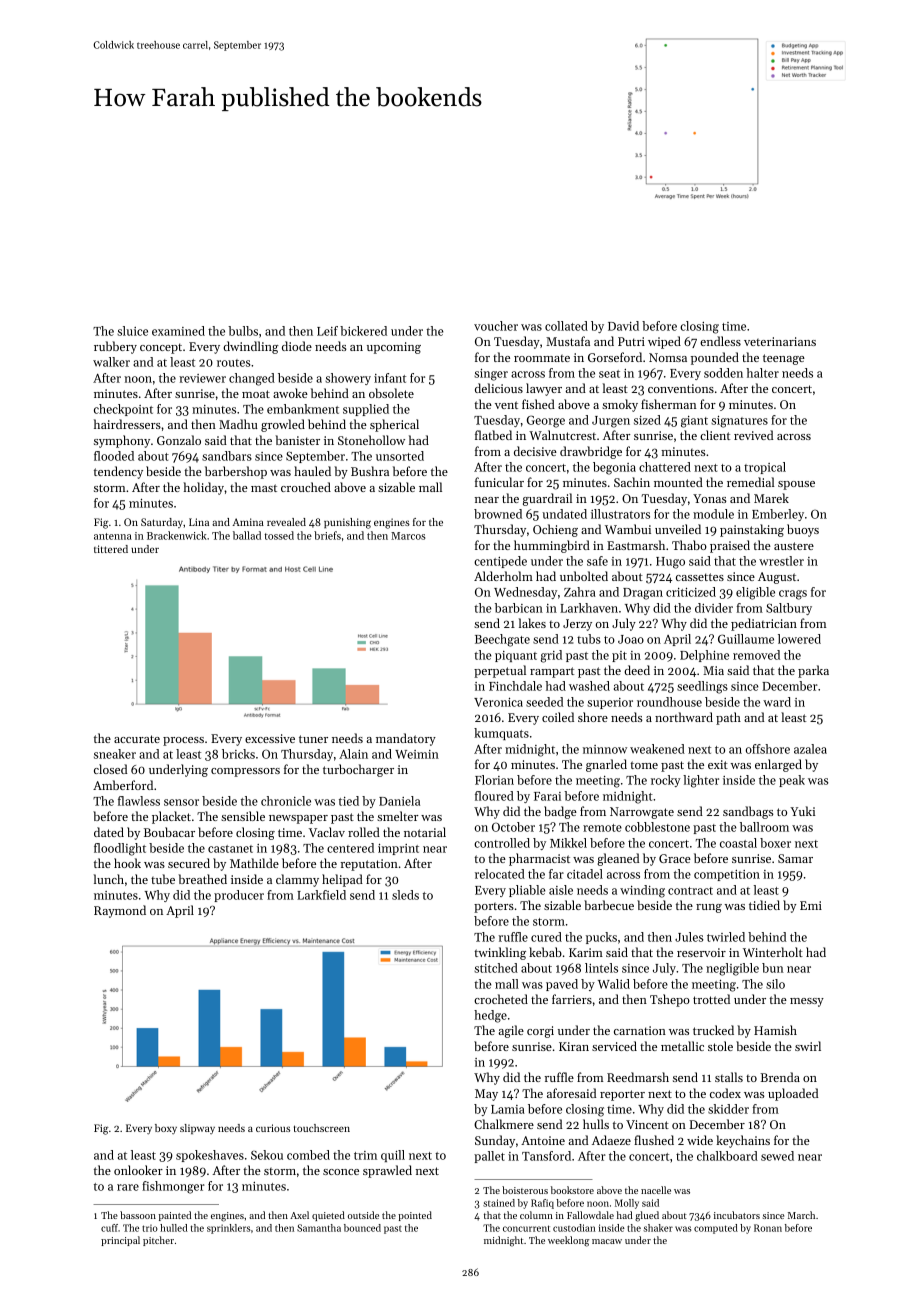 This page has height=1308, width=924. Describe the element at coordinates (775, 843) in the page. I see `boxer` at that location.
